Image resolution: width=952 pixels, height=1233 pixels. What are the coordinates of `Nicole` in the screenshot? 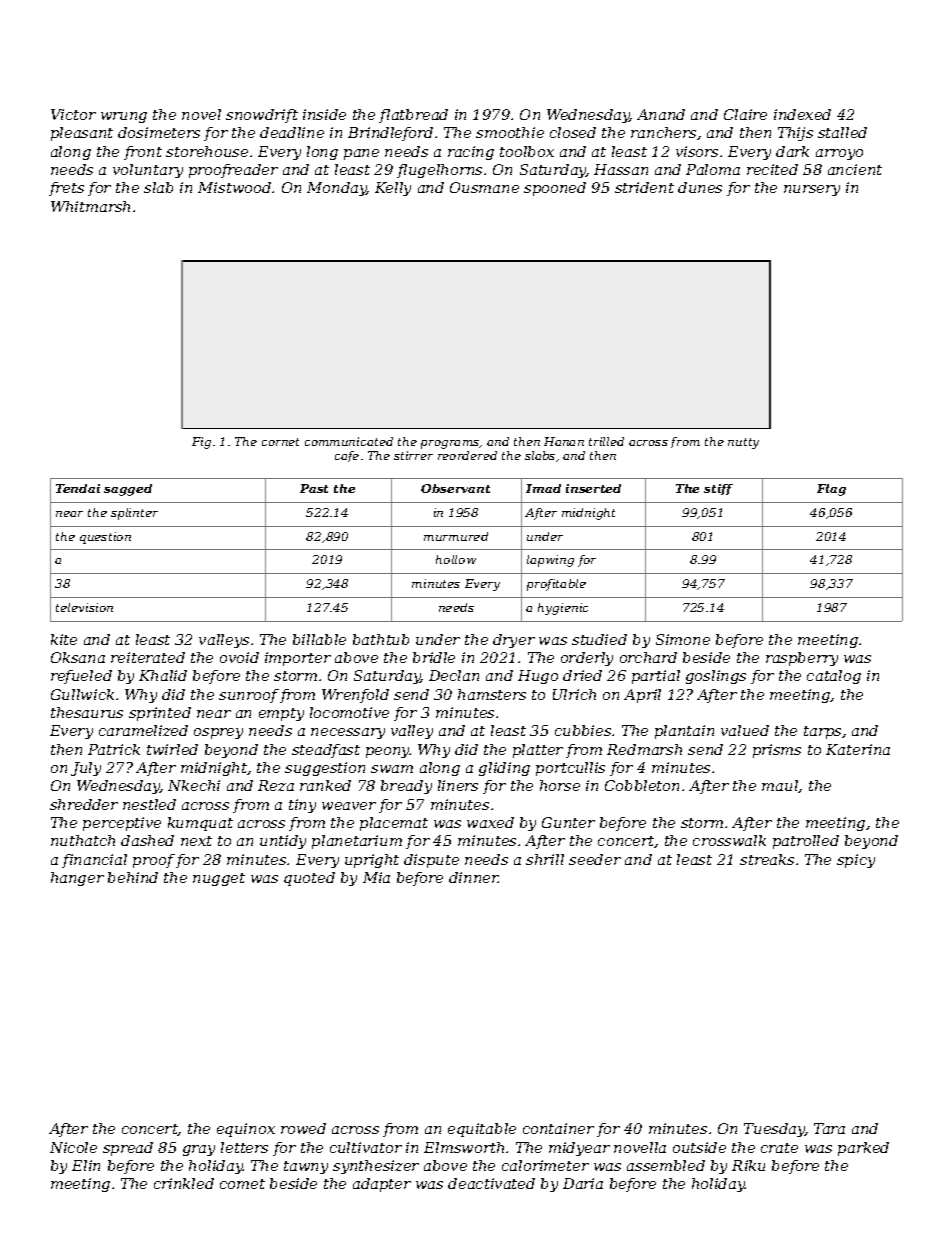 It's located at (73, 1147).
